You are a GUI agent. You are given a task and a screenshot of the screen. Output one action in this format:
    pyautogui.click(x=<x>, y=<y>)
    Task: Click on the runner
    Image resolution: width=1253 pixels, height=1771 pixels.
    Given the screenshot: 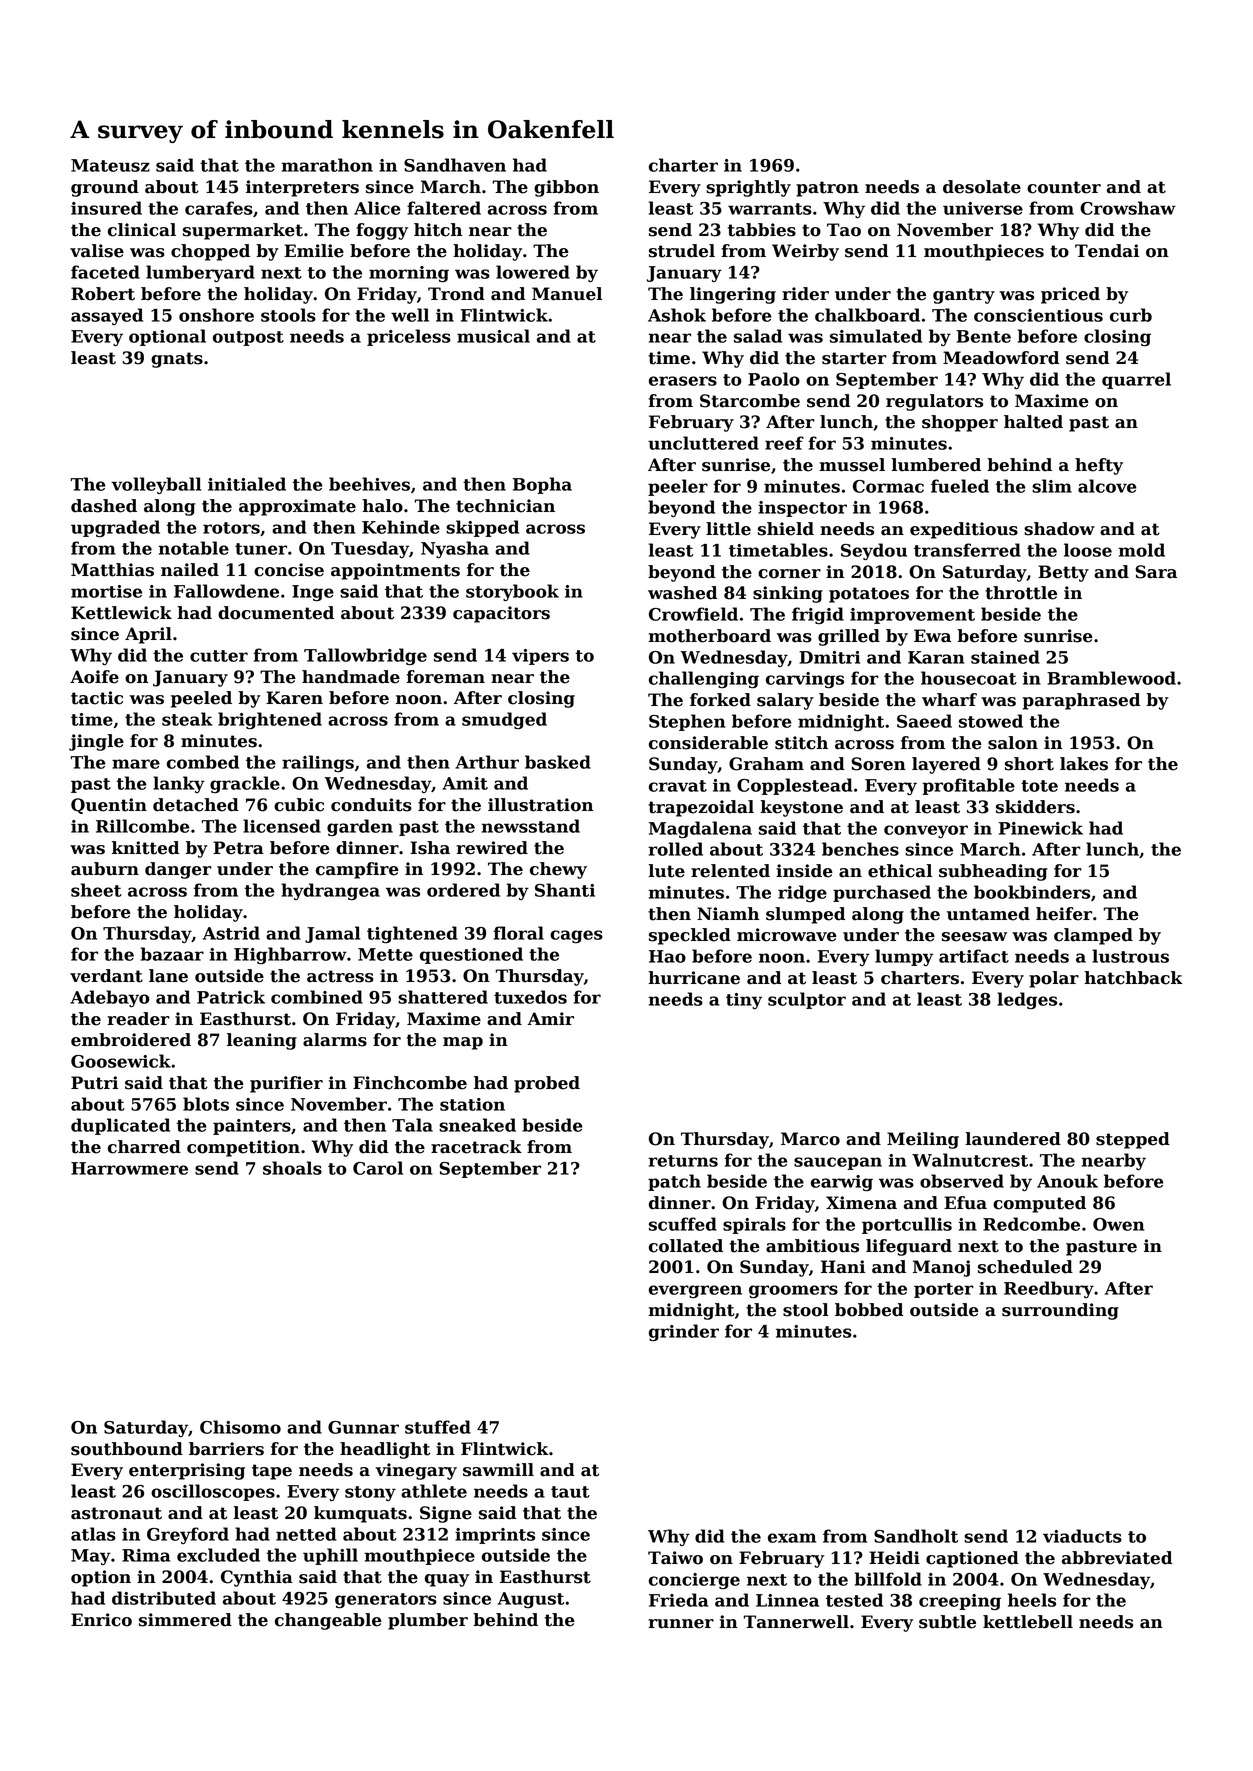 What is the action you would take?
    pyautogui.click(x=681, y=1624)
